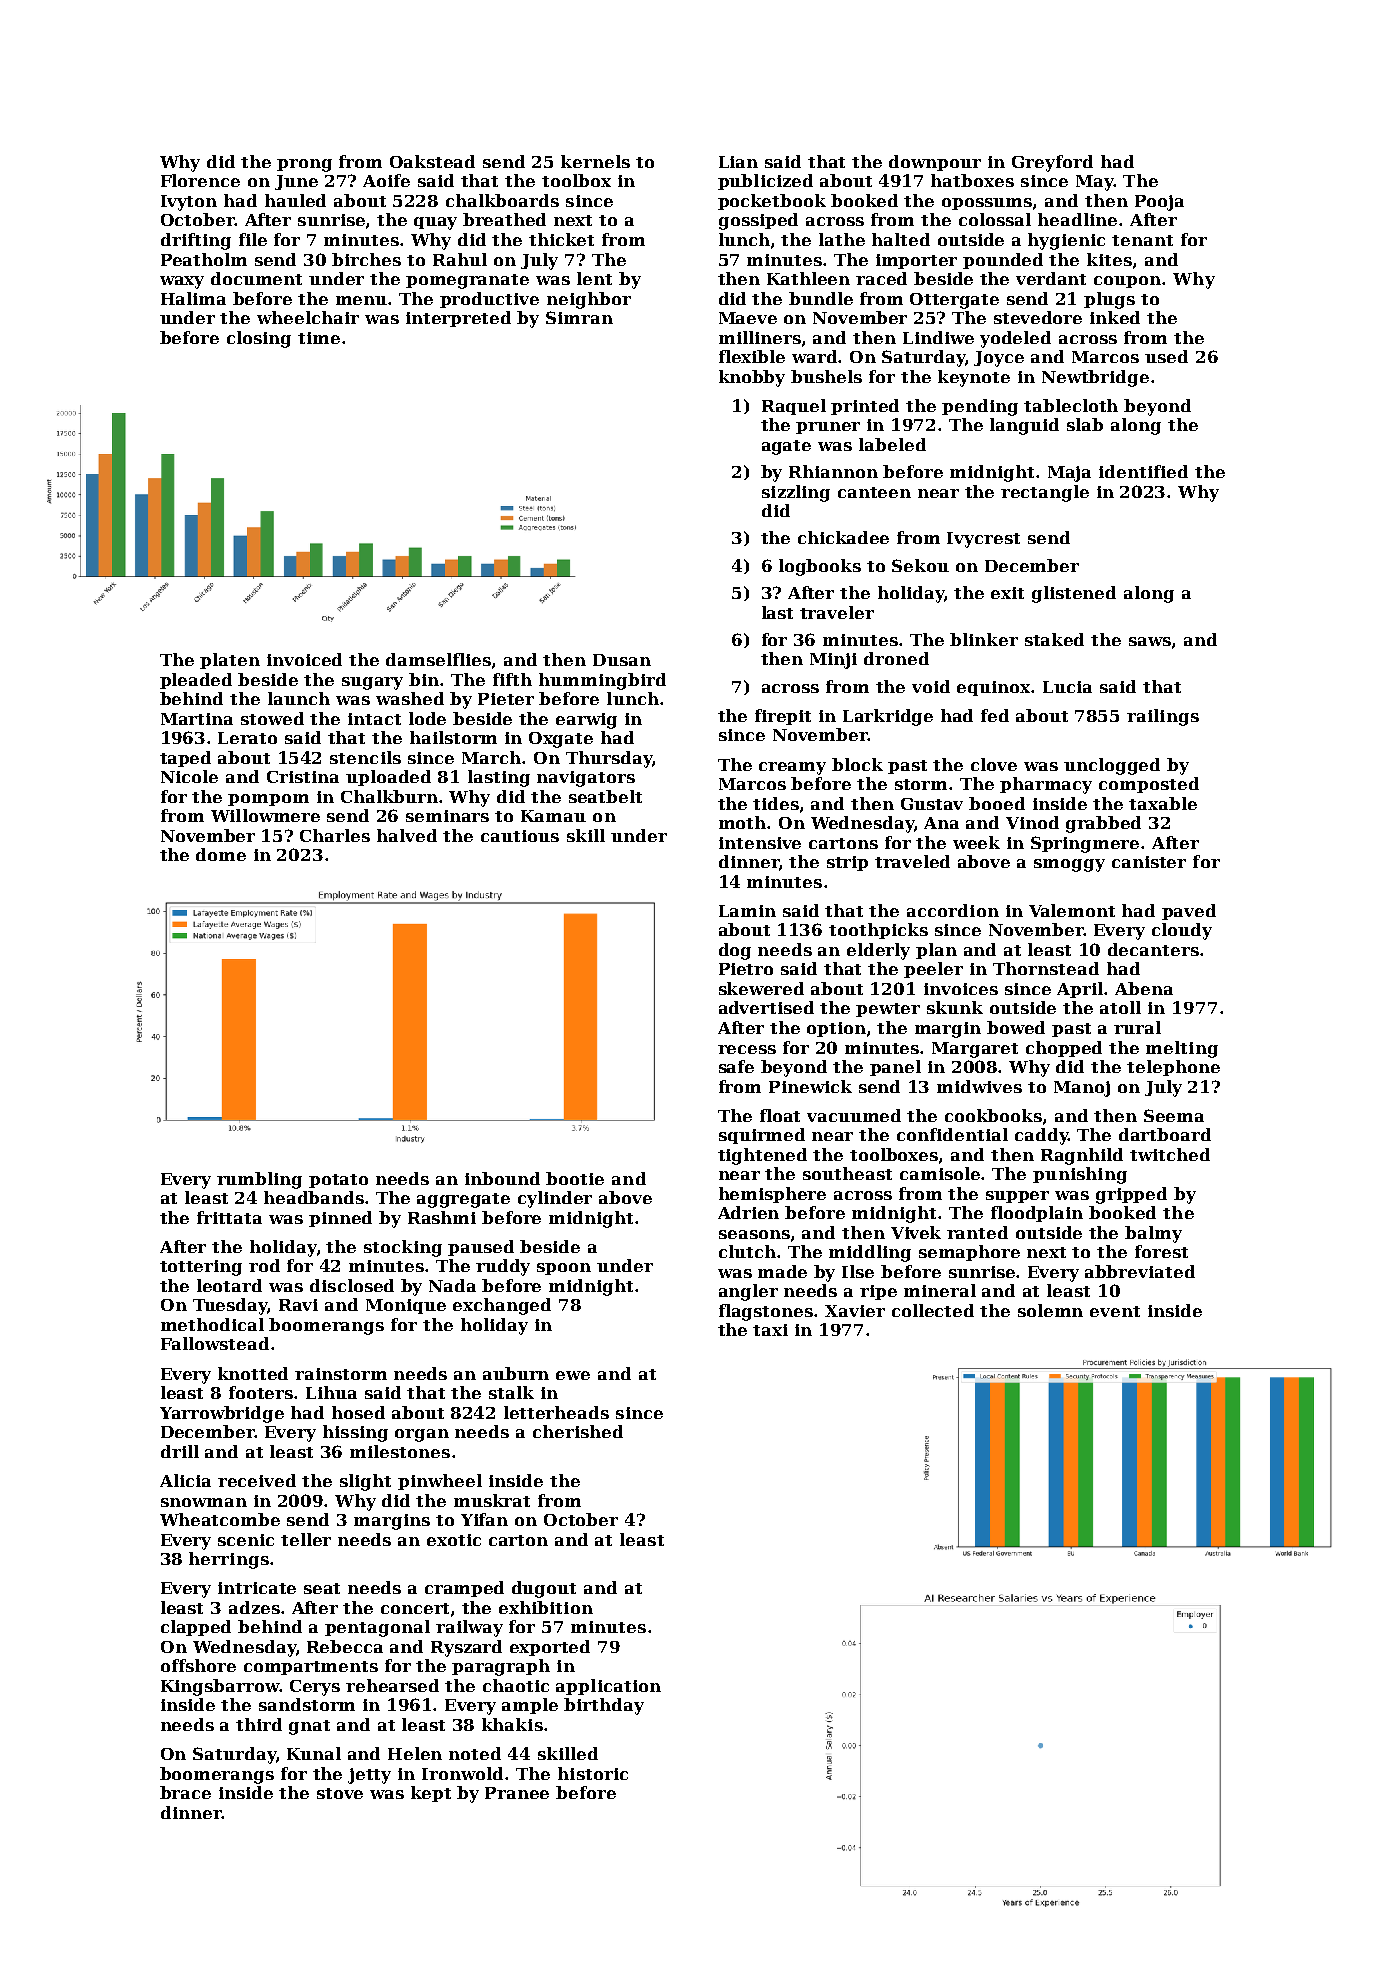 The width and height of the screenshot is (1386, 1969). I want to click on panel, so click(895, 1068).
